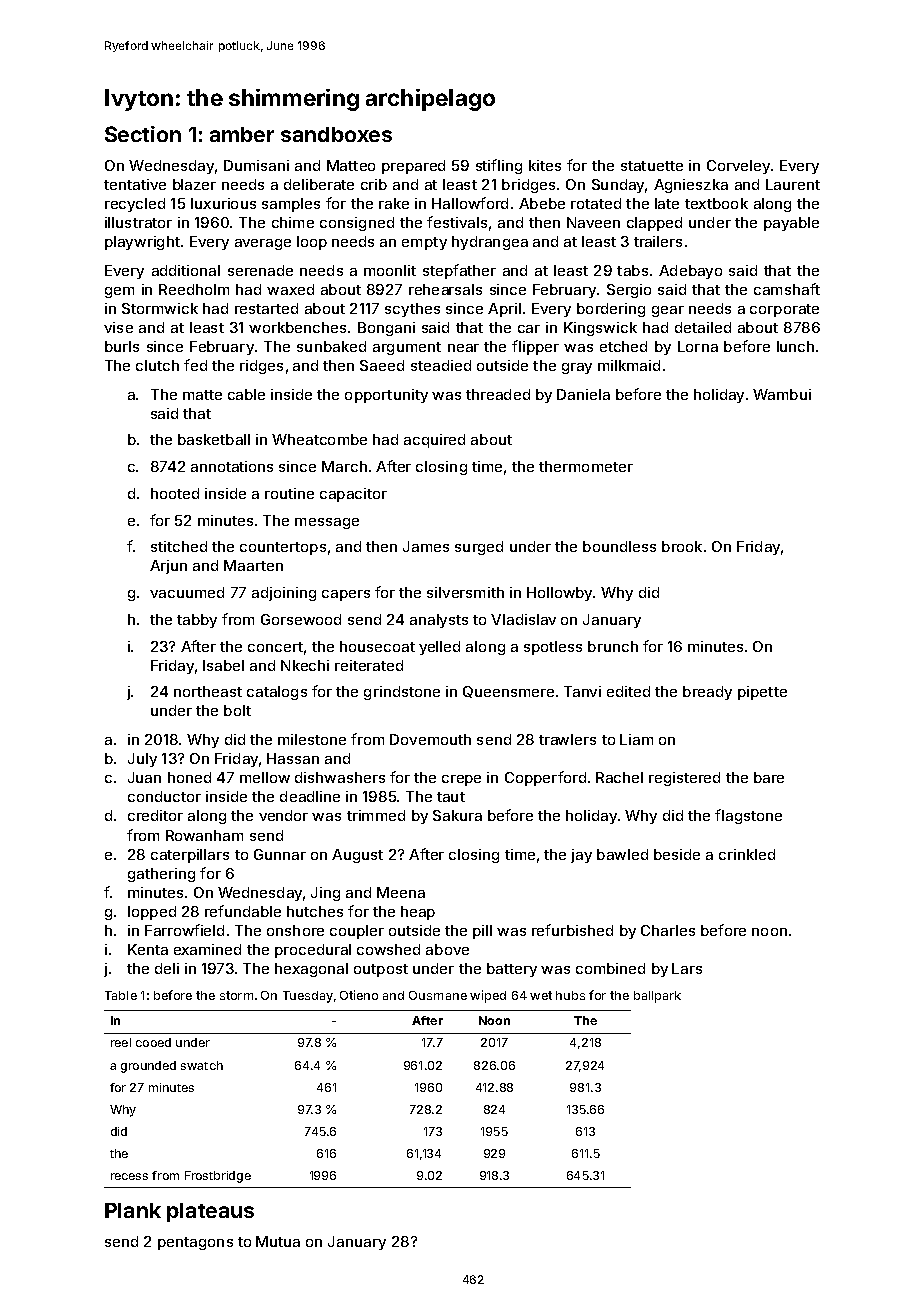 The height and width of the document is (1308, 924). Describe the element at coordinates (652, 166) in the document. I see `statuette` at that location.
